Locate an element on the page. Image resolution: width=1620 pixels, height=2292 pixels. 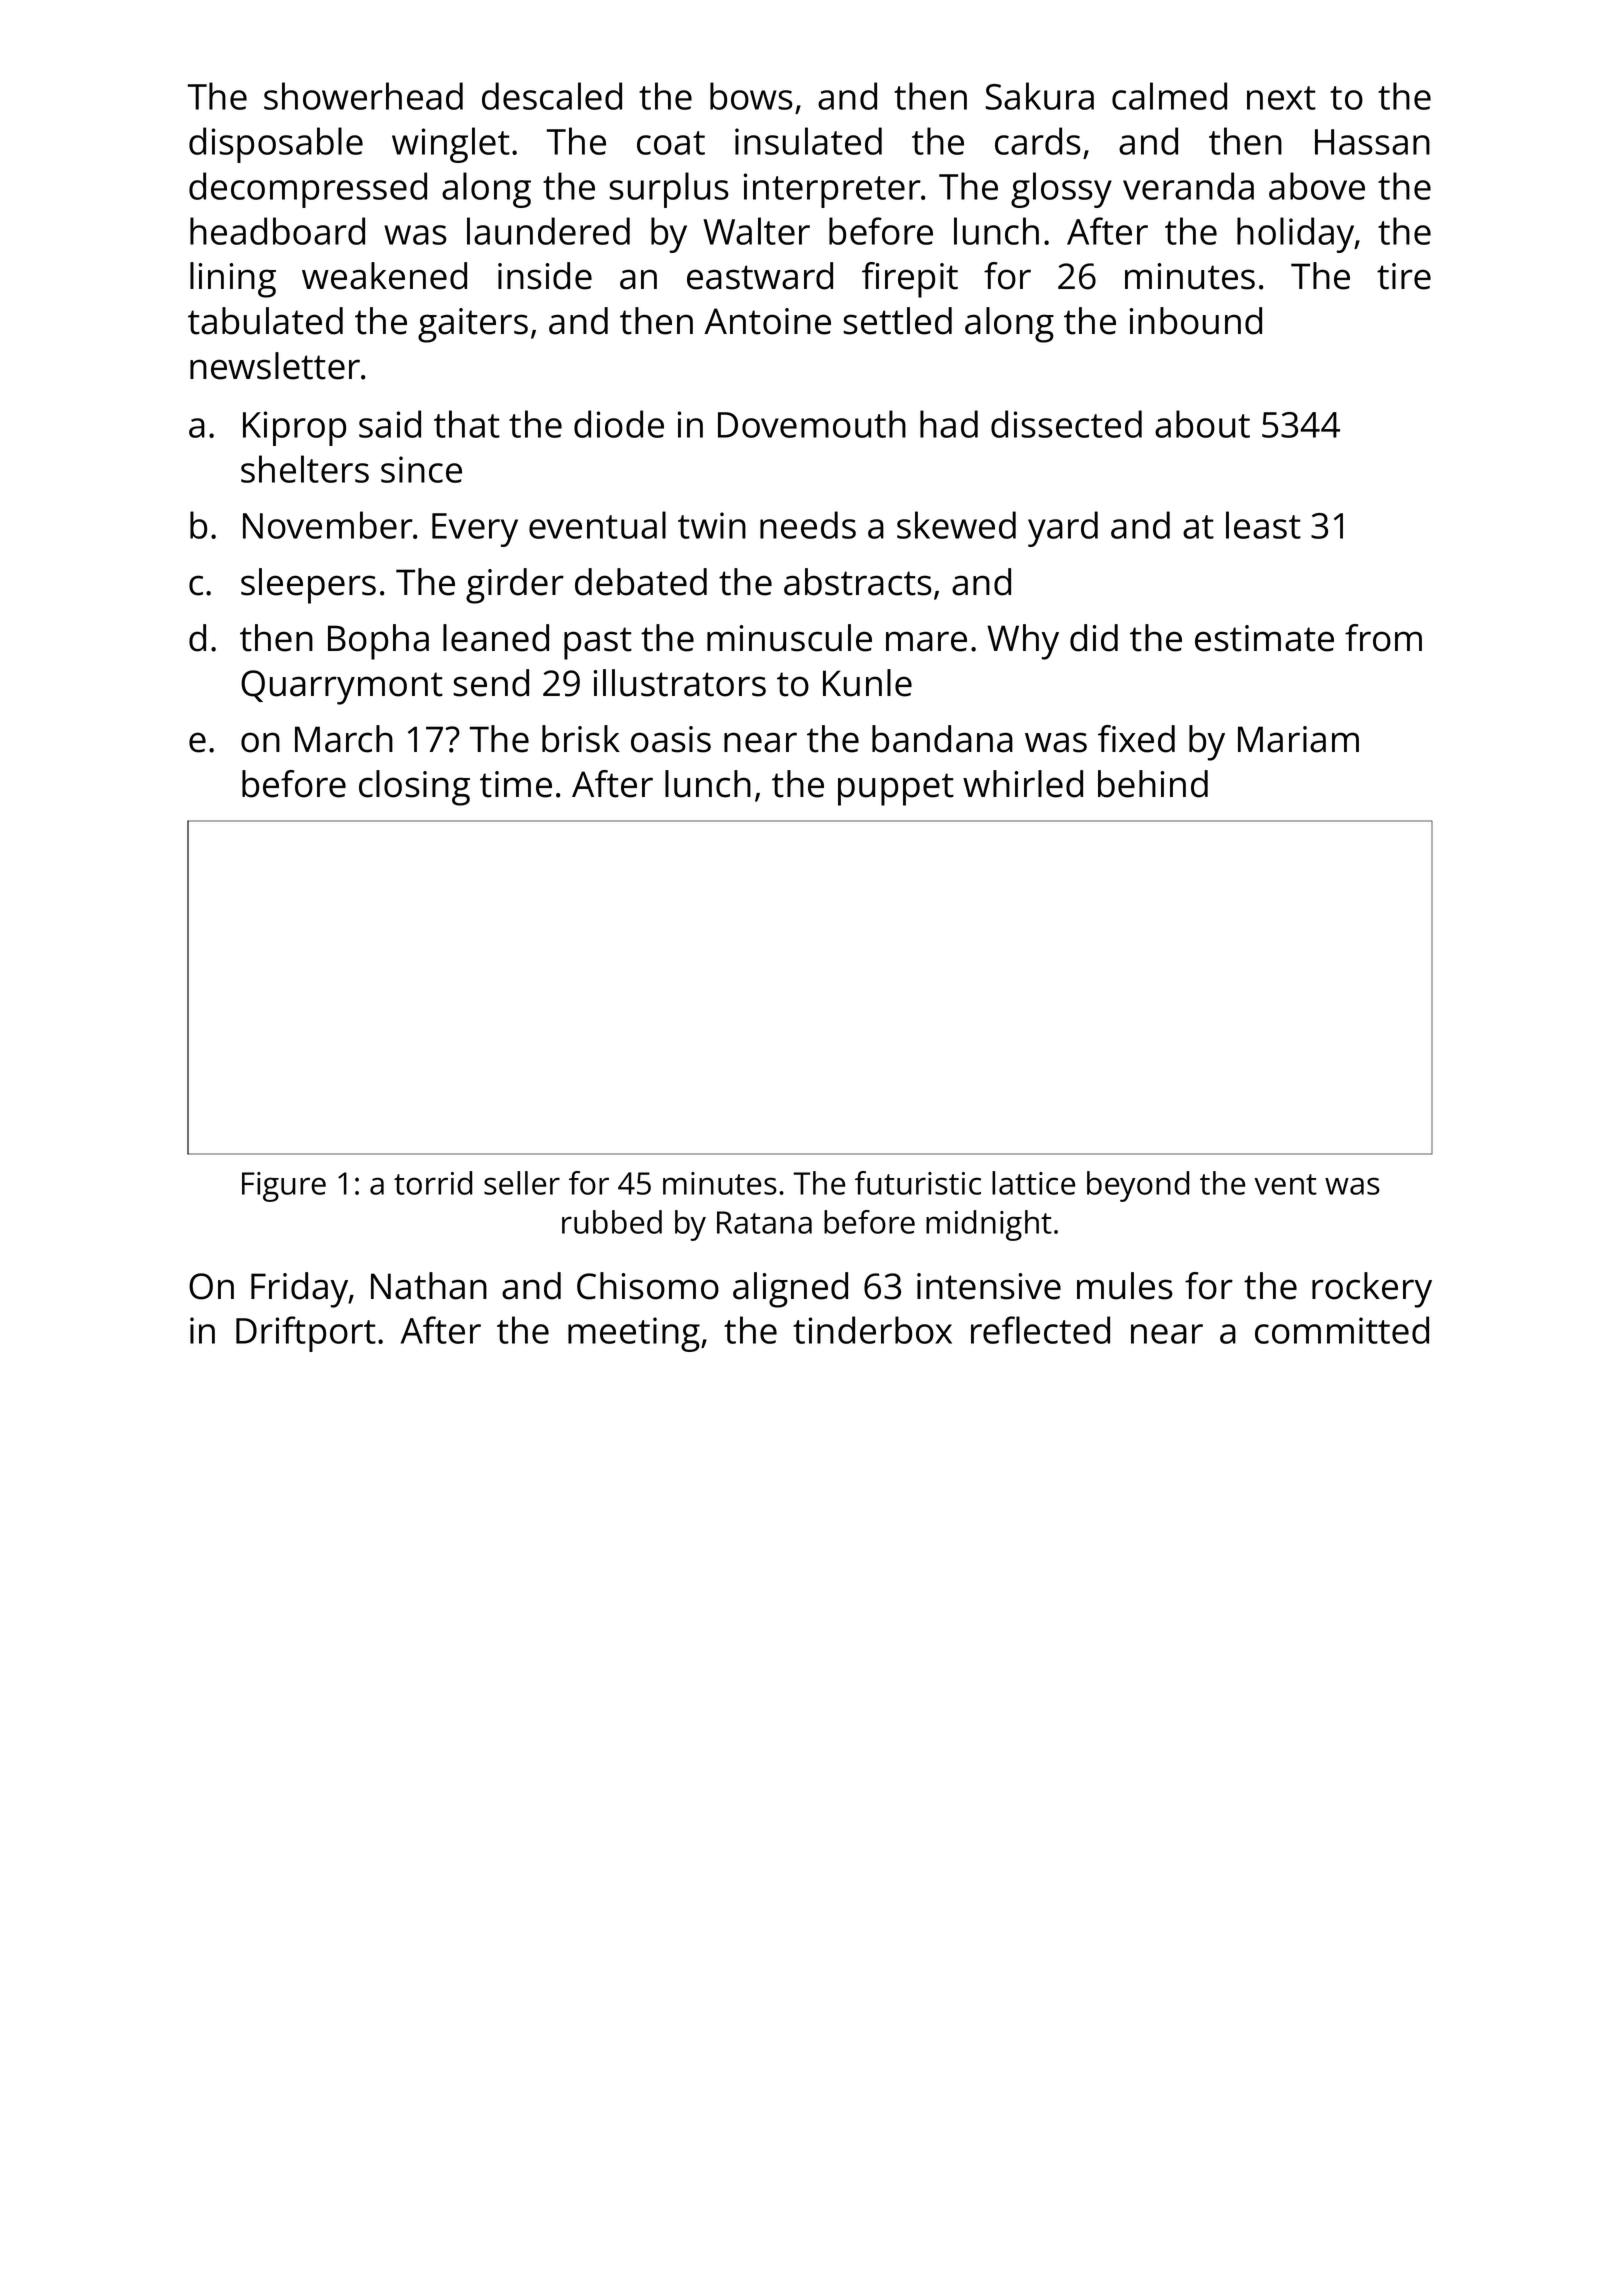
time is located at coordinates (516, 784).
